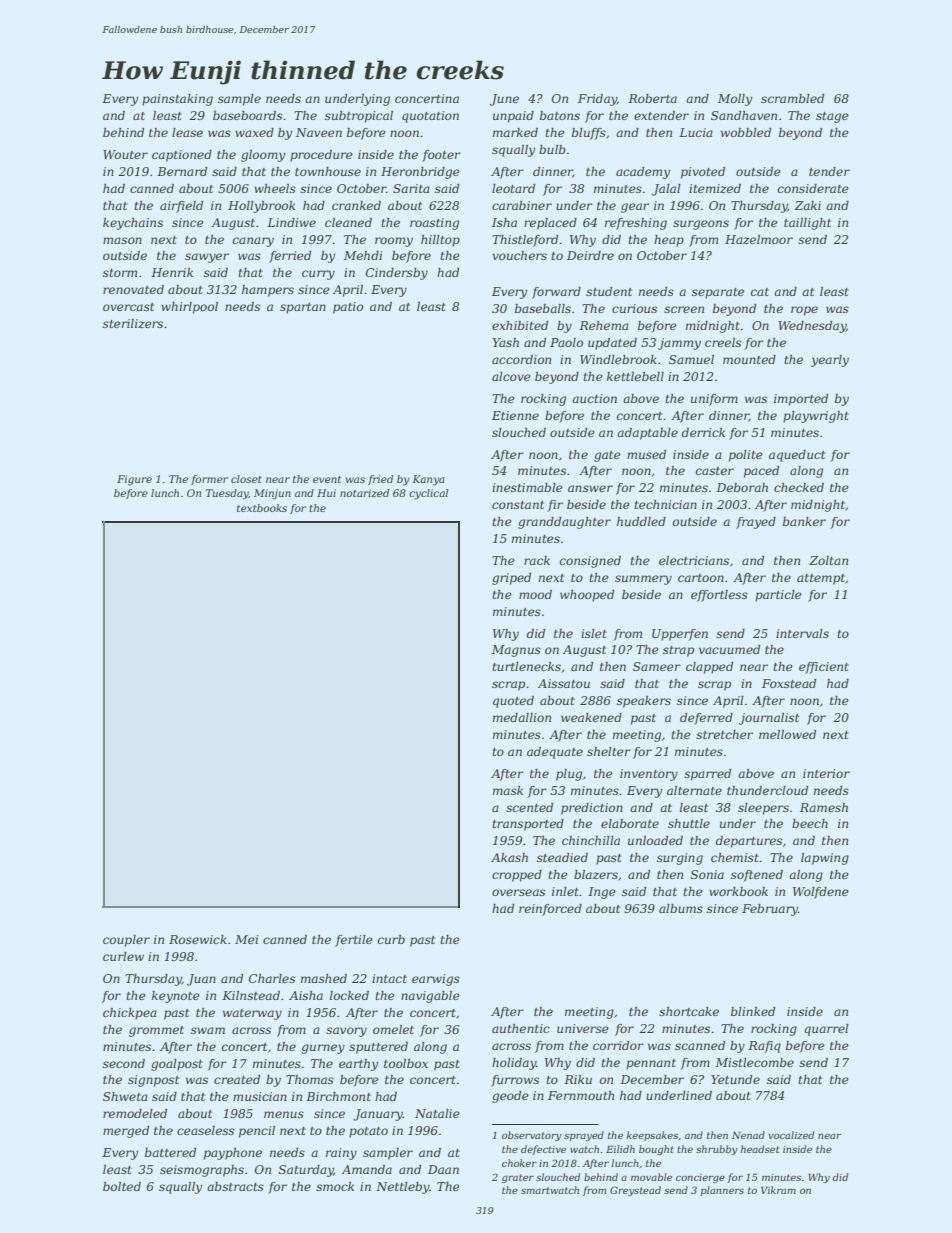 The width and height of the screenshot is (952, 1233). What do you see at coordinates (125, 154) in the screenshot?
I see `Wouter` at bounding box center [125, 154].
